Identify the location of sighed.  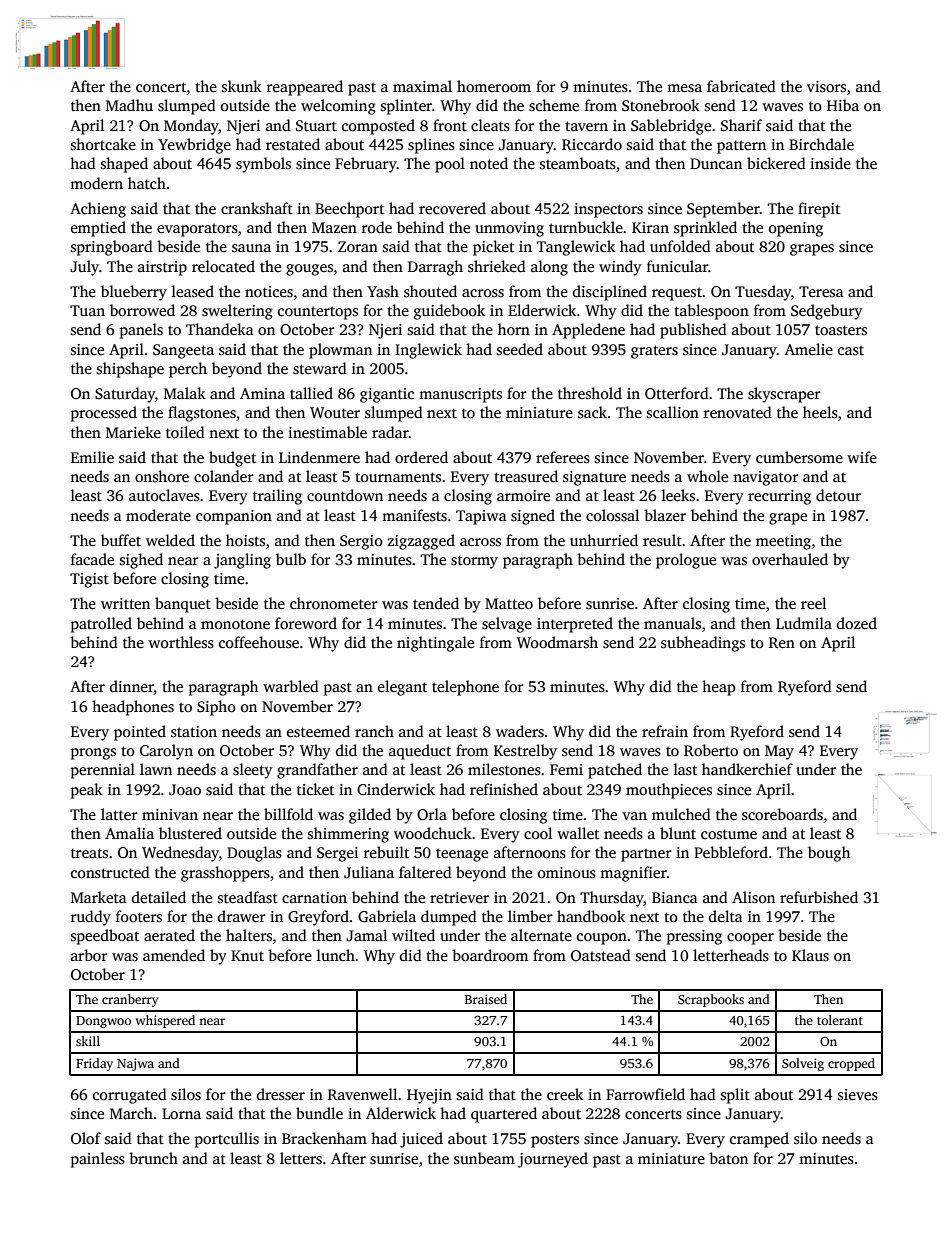
(141, 561).
